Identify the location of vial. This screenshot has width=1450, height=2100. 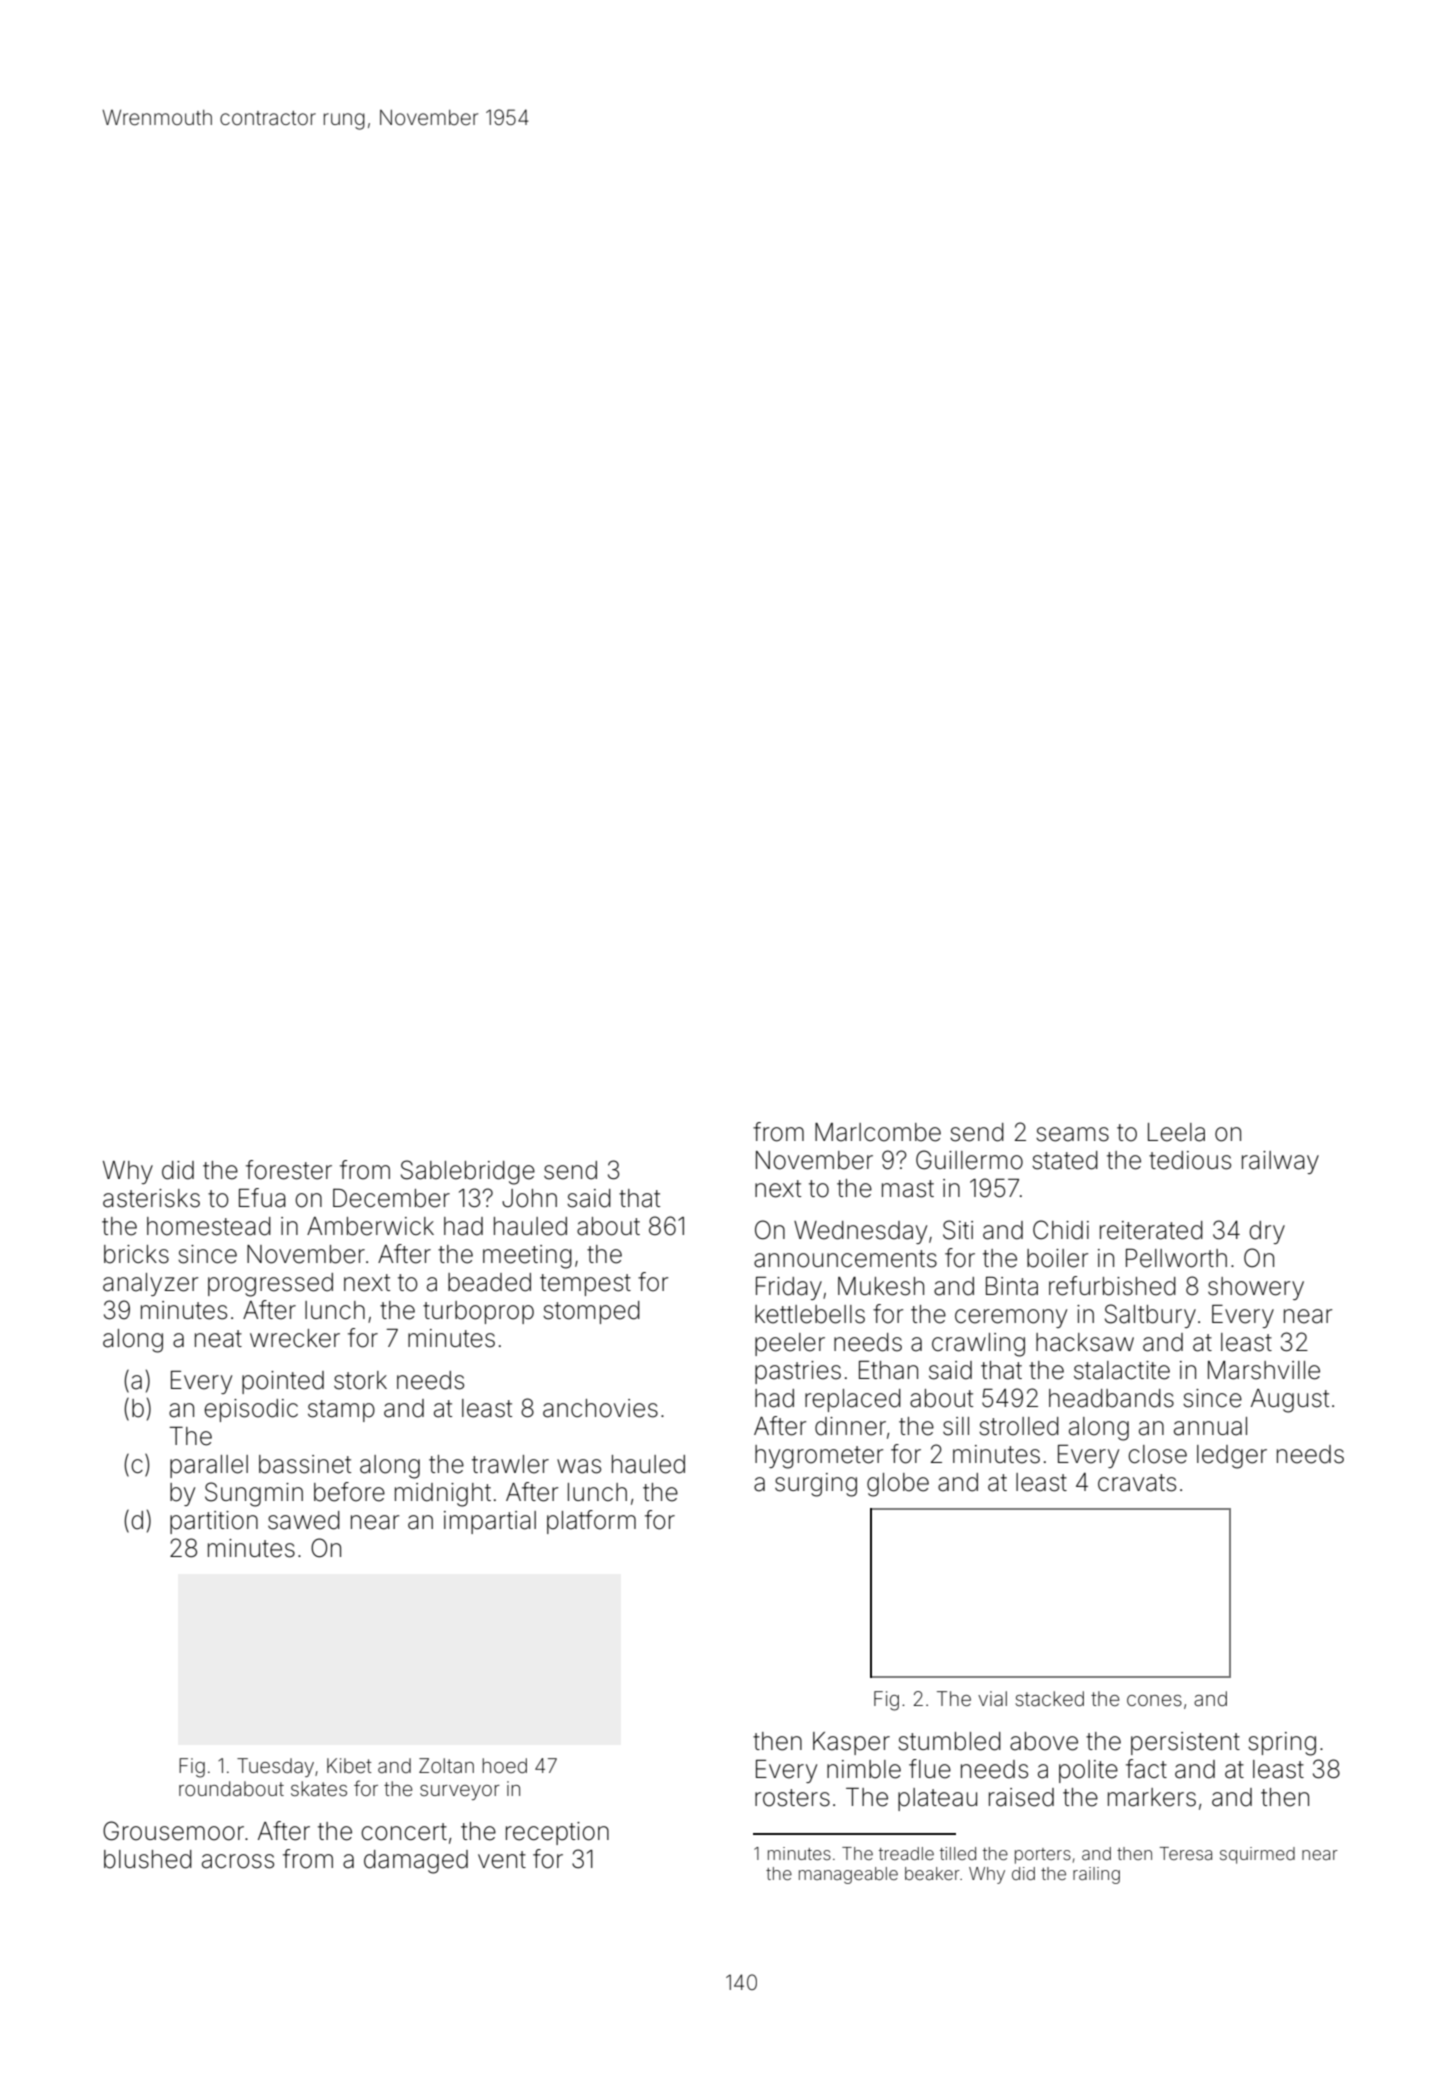
(992, 1698).
